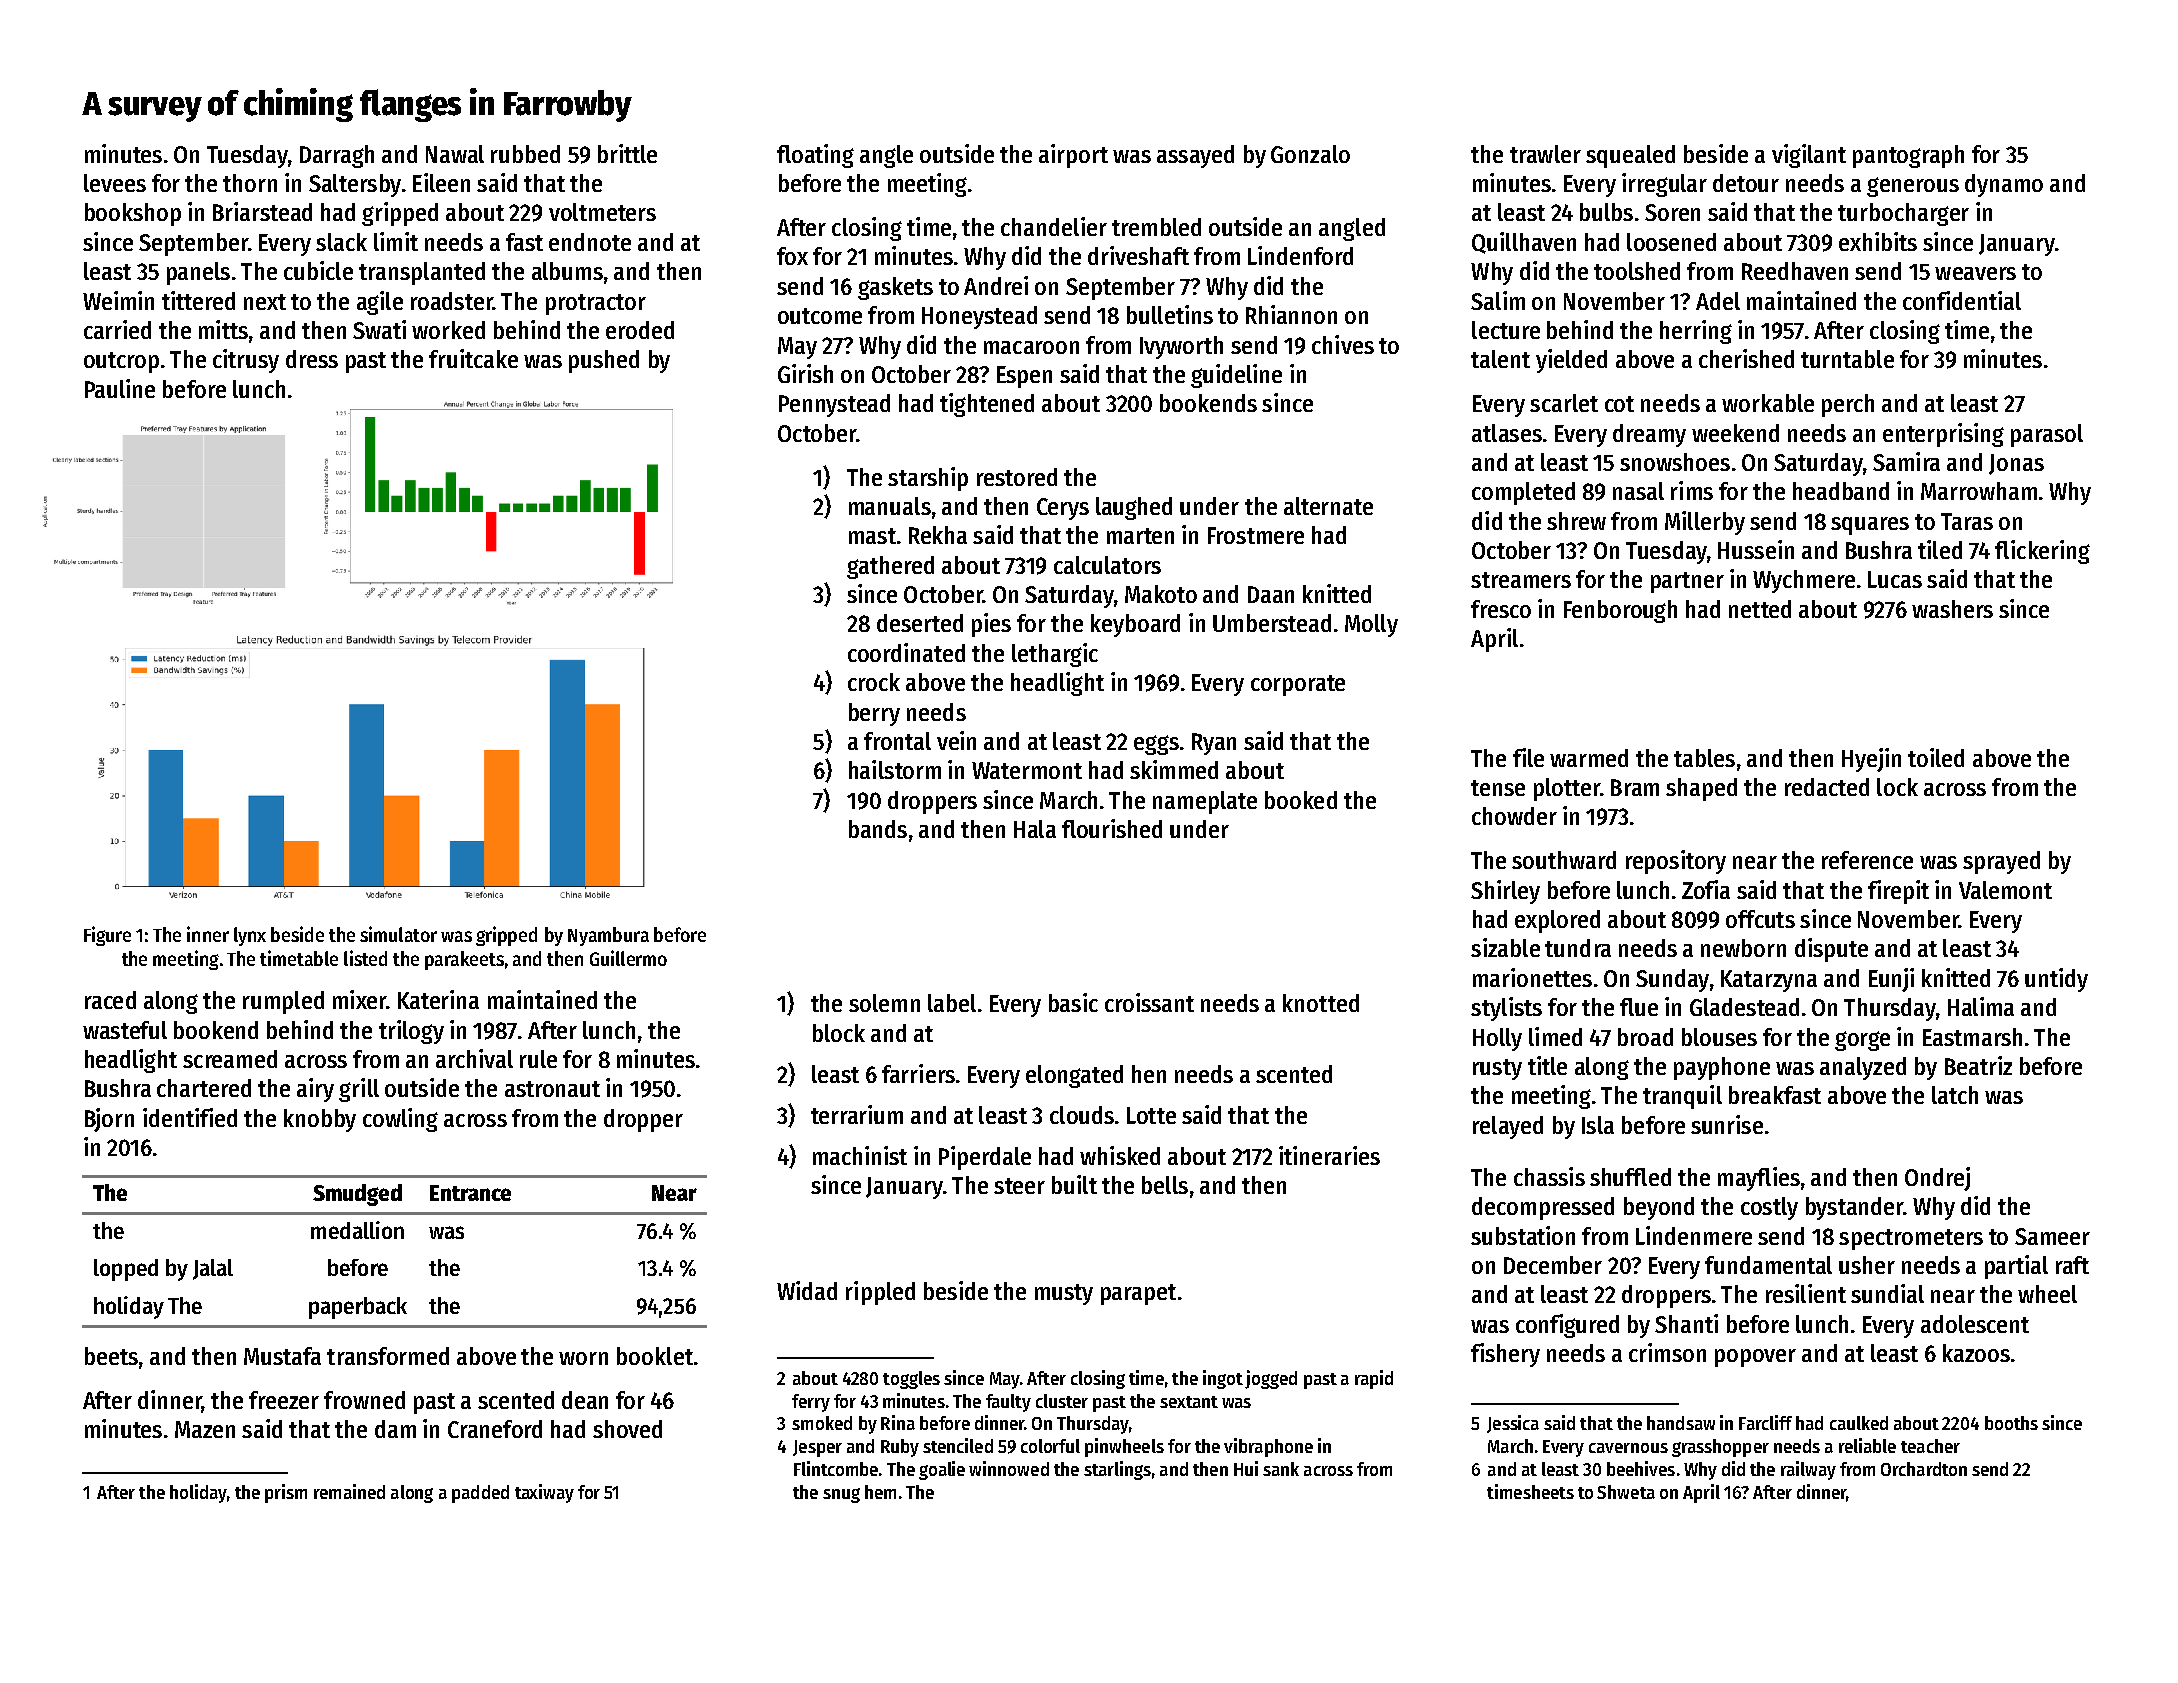 The image size is (2178, 1683). What do you see at coordinates (1310, 154) in the screenshot?
I see `Gonzalo` at bounding box center [1310, 154].
